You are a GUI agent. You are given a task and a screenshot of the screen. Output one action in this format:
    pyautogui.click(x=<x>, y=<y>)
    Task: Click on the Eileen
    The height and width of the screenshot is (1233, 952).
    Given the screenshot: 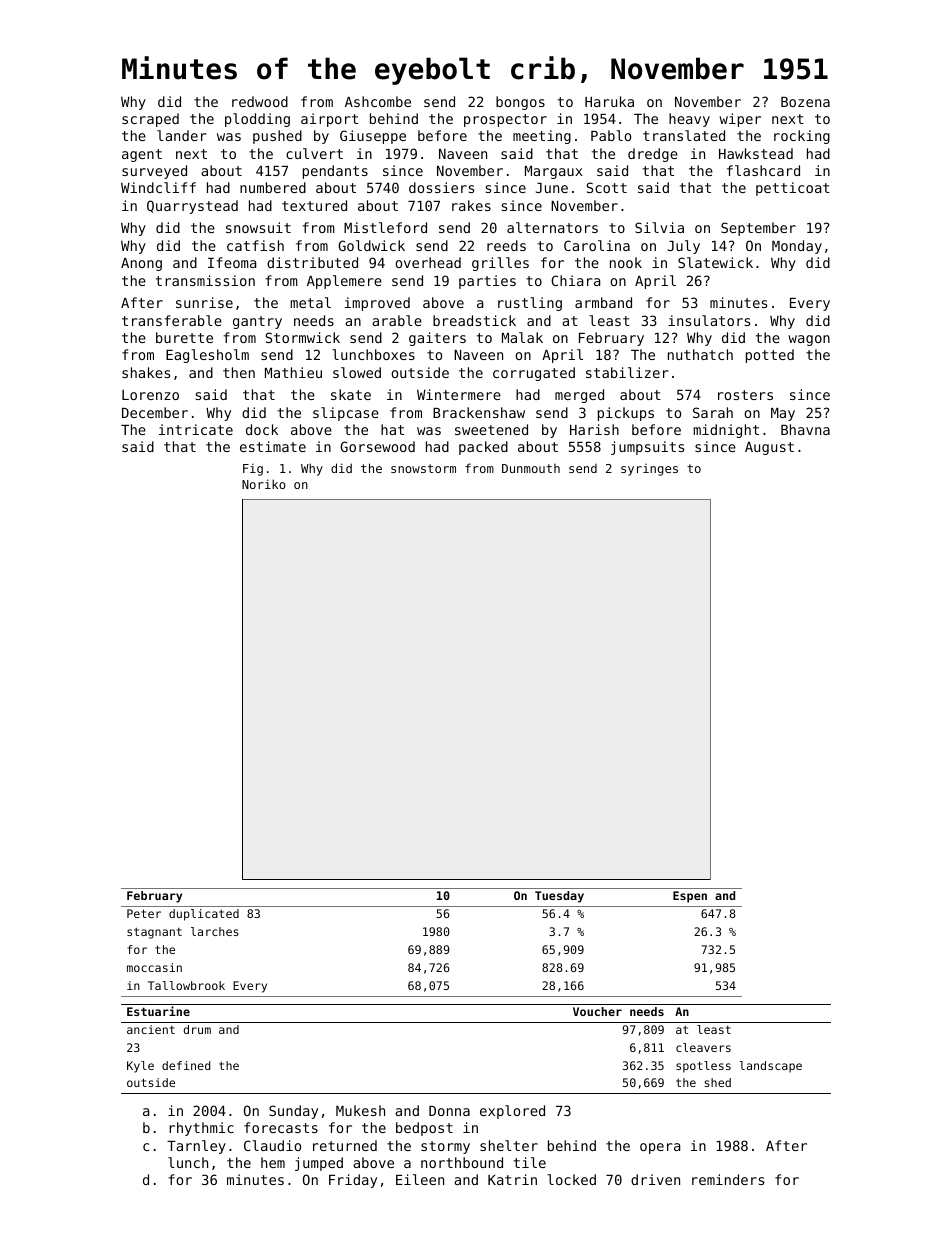 What is the action you would take?
    pyautogui.click(x=420, y=1179)
